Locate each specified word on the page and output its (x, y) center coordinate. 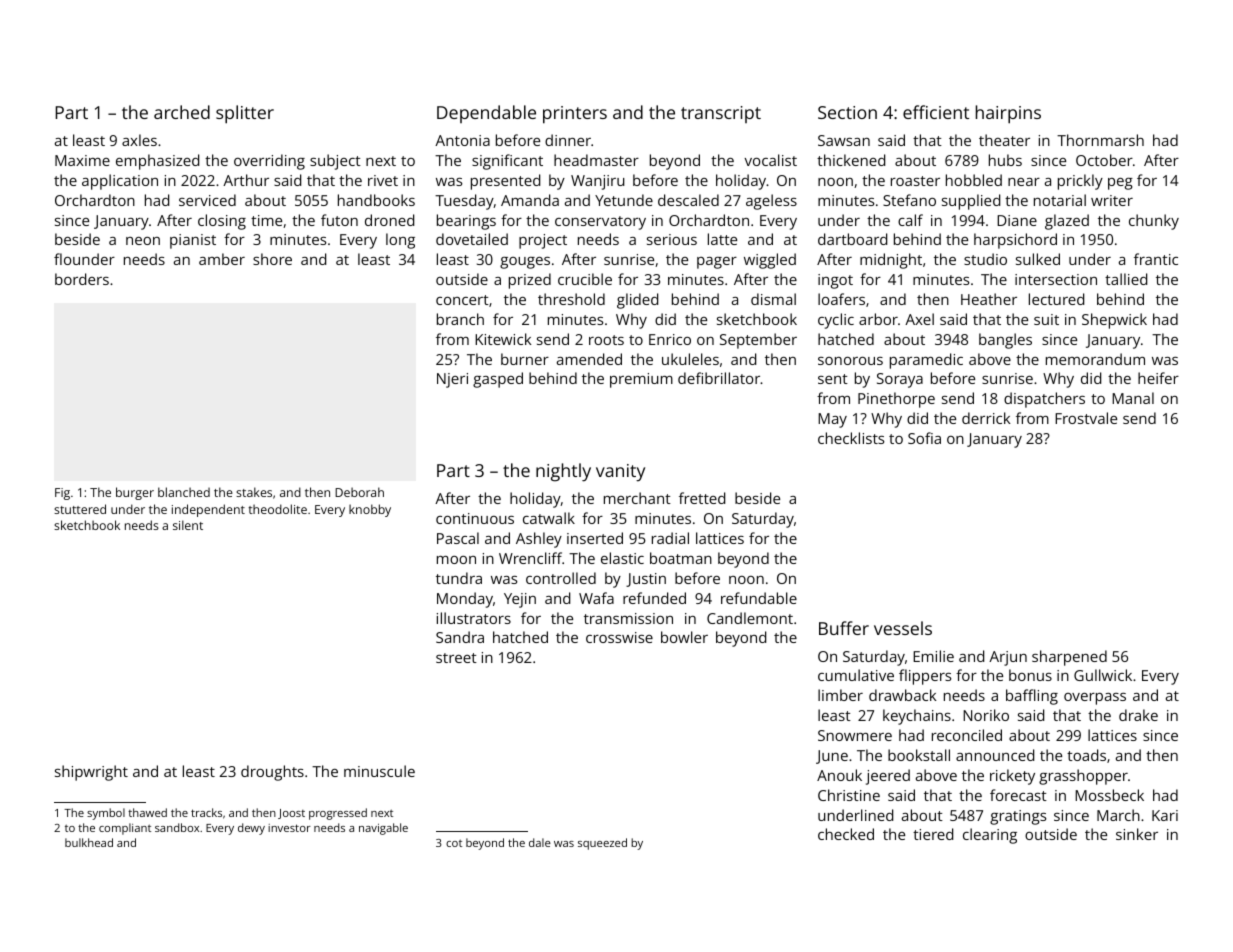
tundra (459, 578)
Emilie (933, 656)
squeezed (602, 844)
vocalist (770, 160)
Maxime (82, 160)
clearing (990, 836)
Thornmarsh (1100, 140)
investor (289, 828)
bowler (684, 637)
